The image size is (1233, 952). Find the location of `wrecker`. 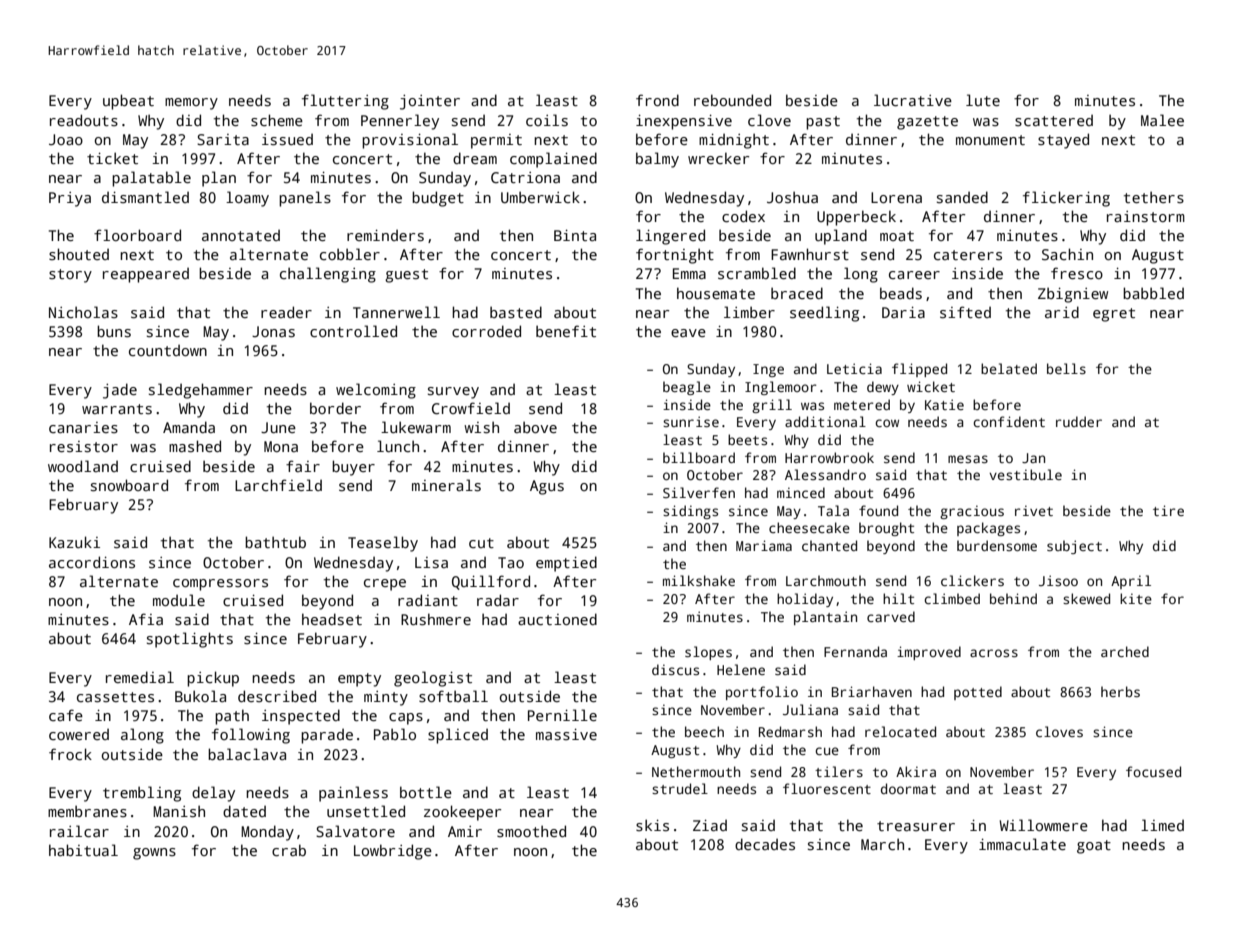

wrecker is located at coordinates (718, 158).
